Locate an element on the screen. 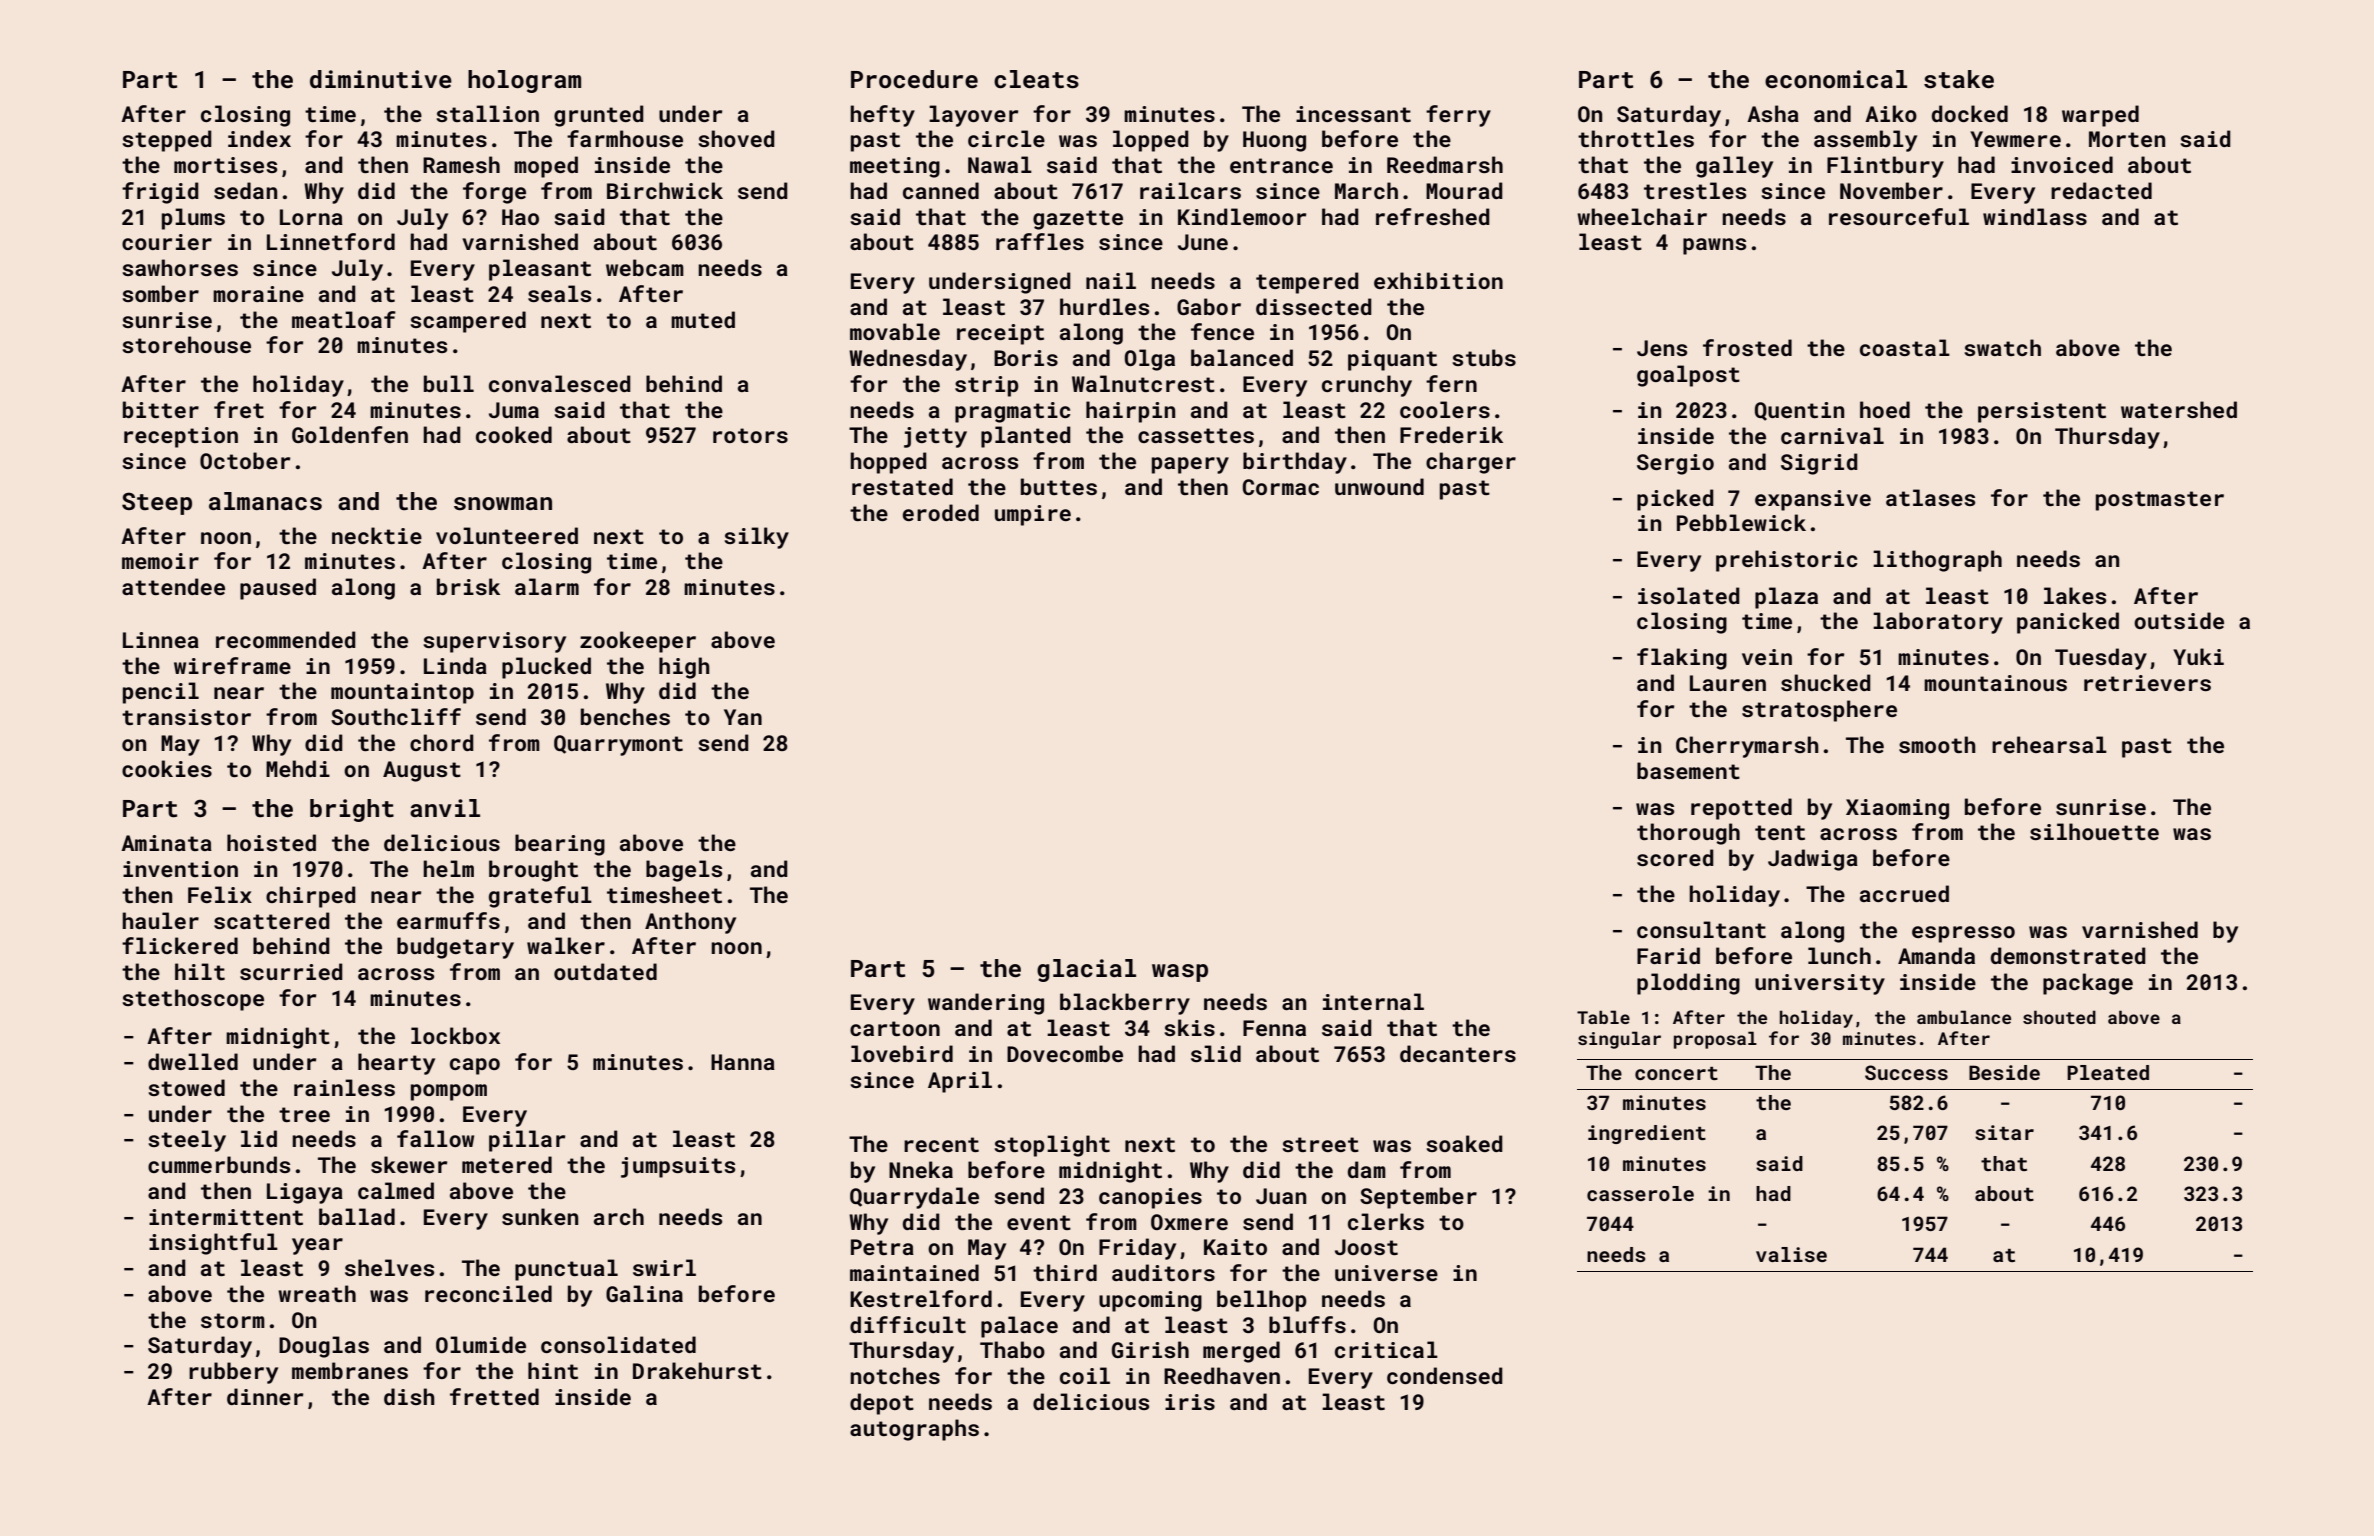 The height and width of the screenshot is (1536, 2374). autographs is located at coordinates (914, 1430).
